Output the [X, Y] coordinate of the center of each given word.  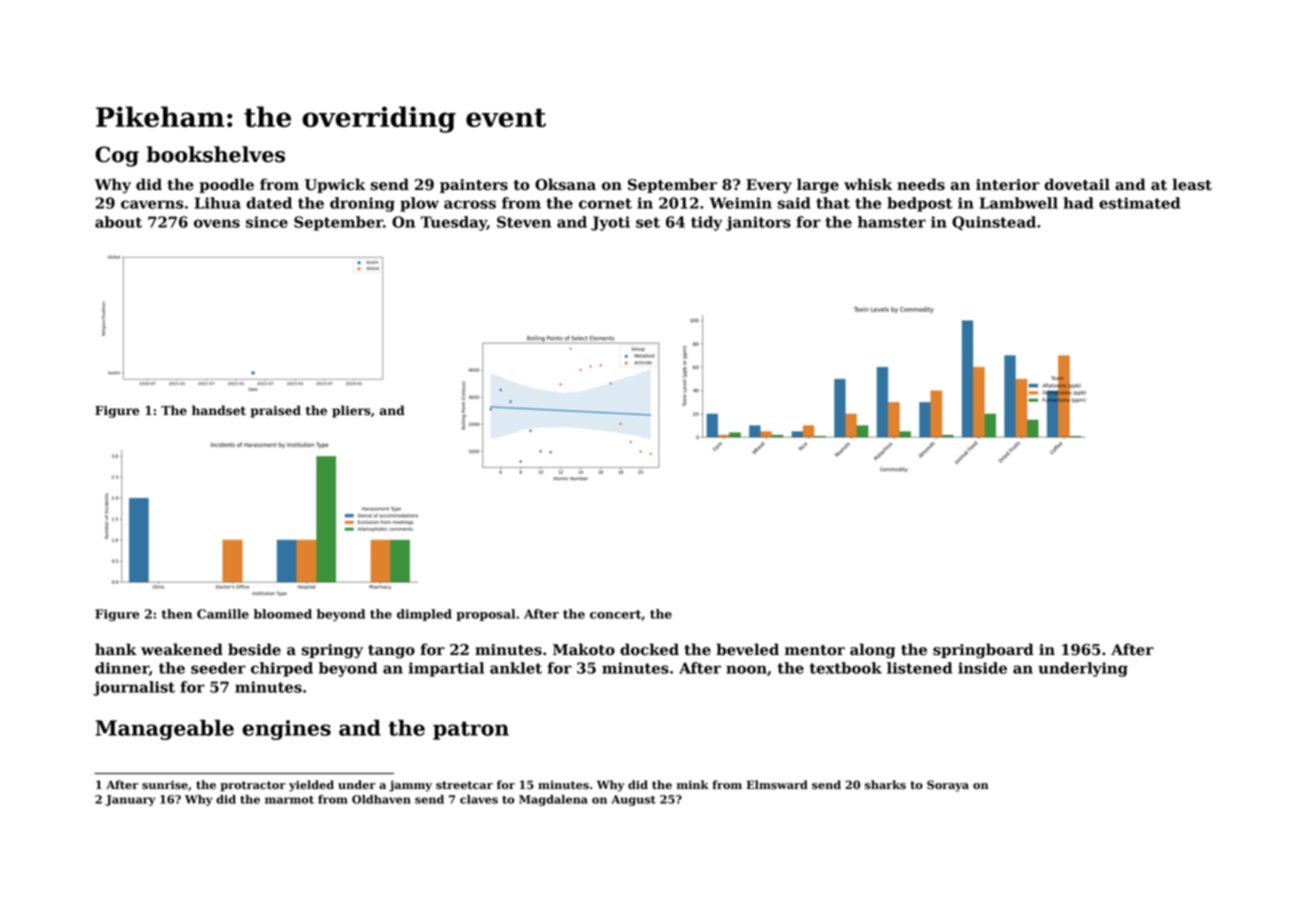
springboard [983, 651]
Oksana [565, 184]
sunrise [165, 785]
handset [219, 410]
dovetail [1077, 184]
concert [615, 614]
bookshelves [216, 154]
